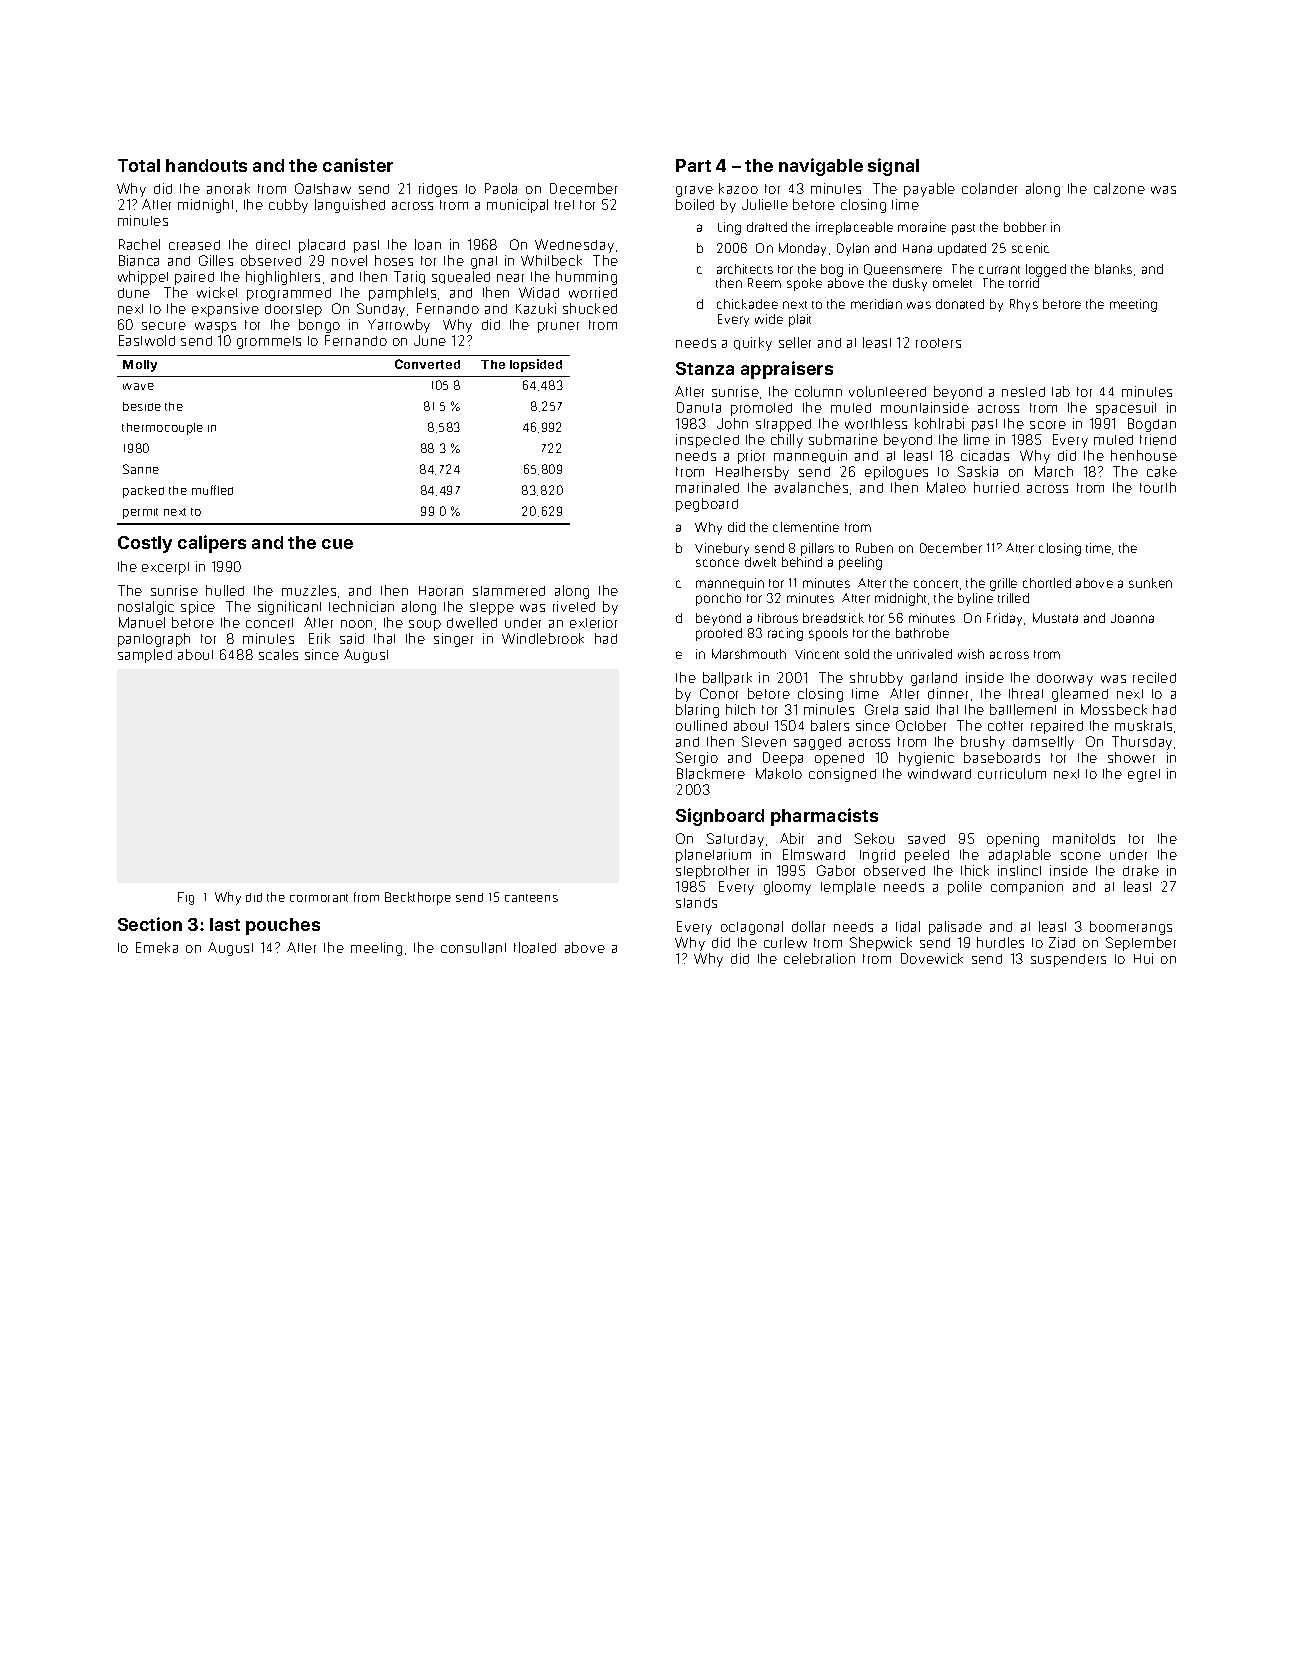  I want to click on Part, so click(693, 165).
